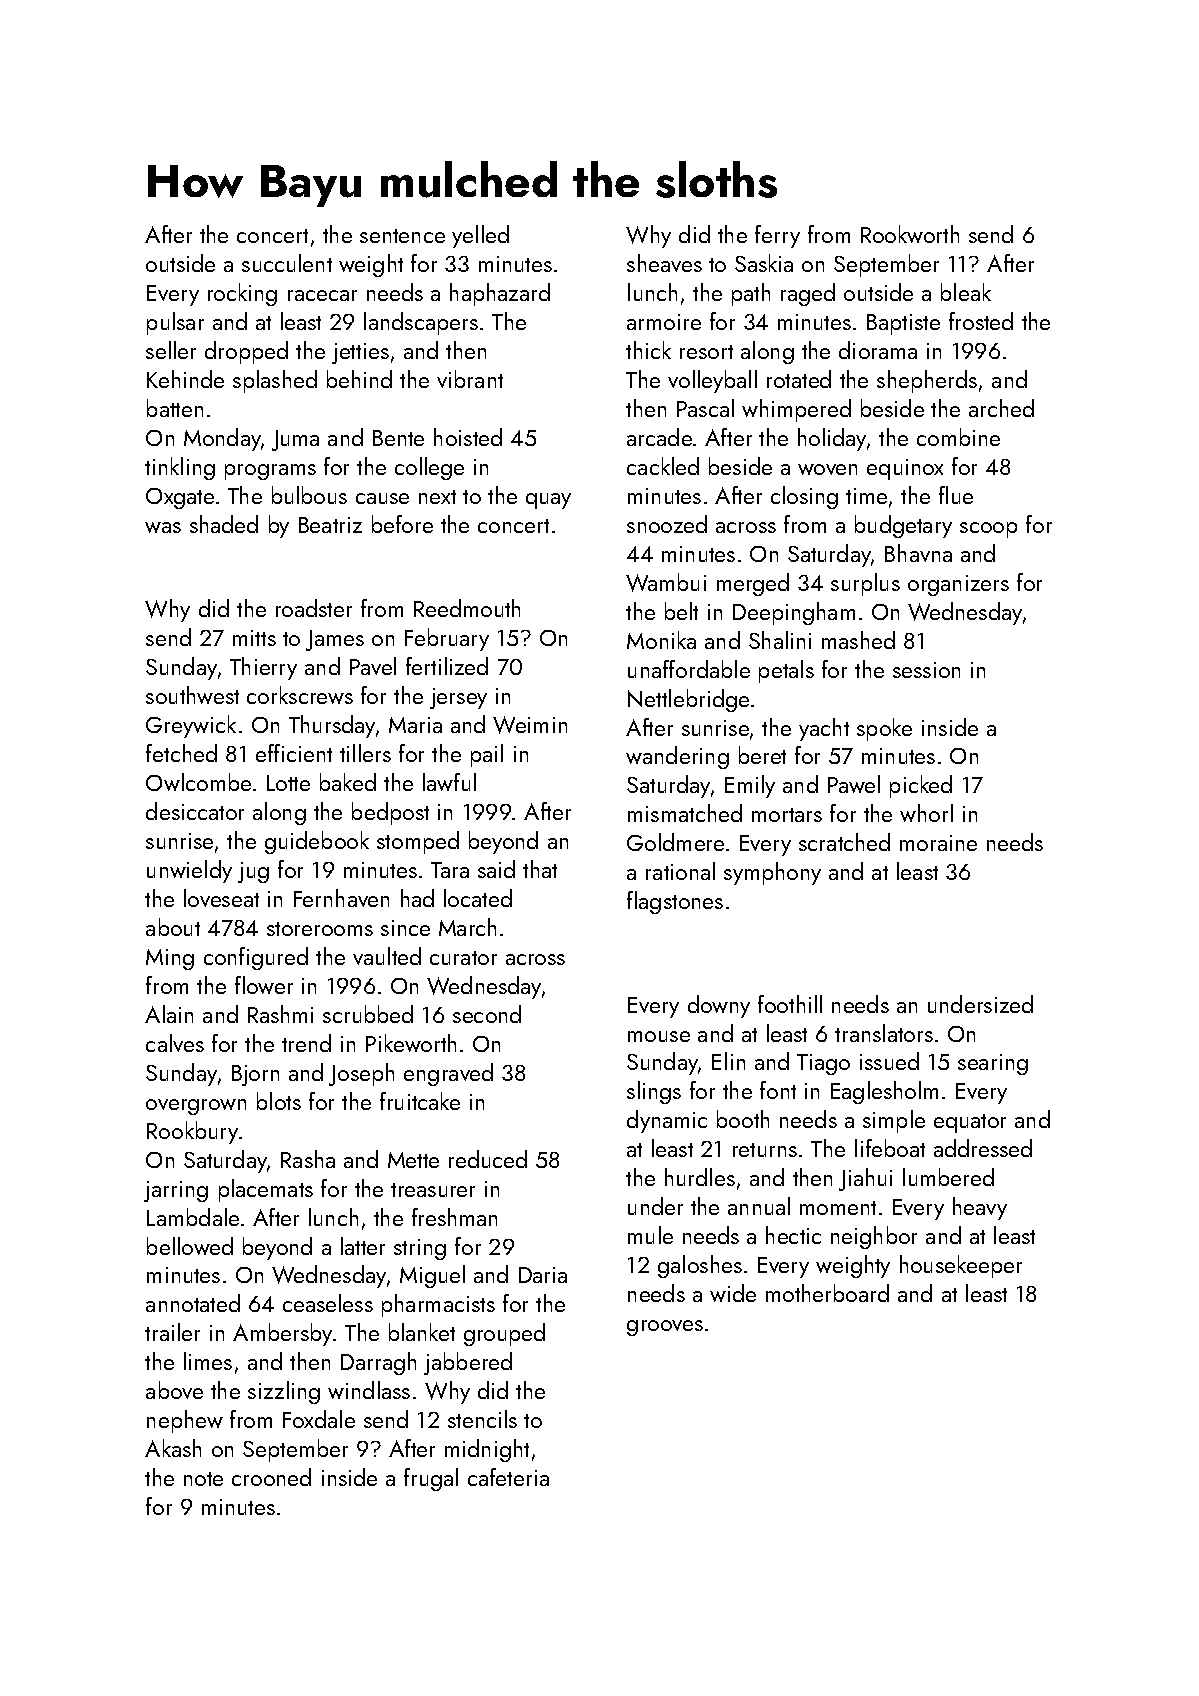 The width and height of the screenshot is (1199, 1696). What do you see at coordinates (530, 725) in the screenshot?
I see `Weimin` at bounding box center [530, 725].
